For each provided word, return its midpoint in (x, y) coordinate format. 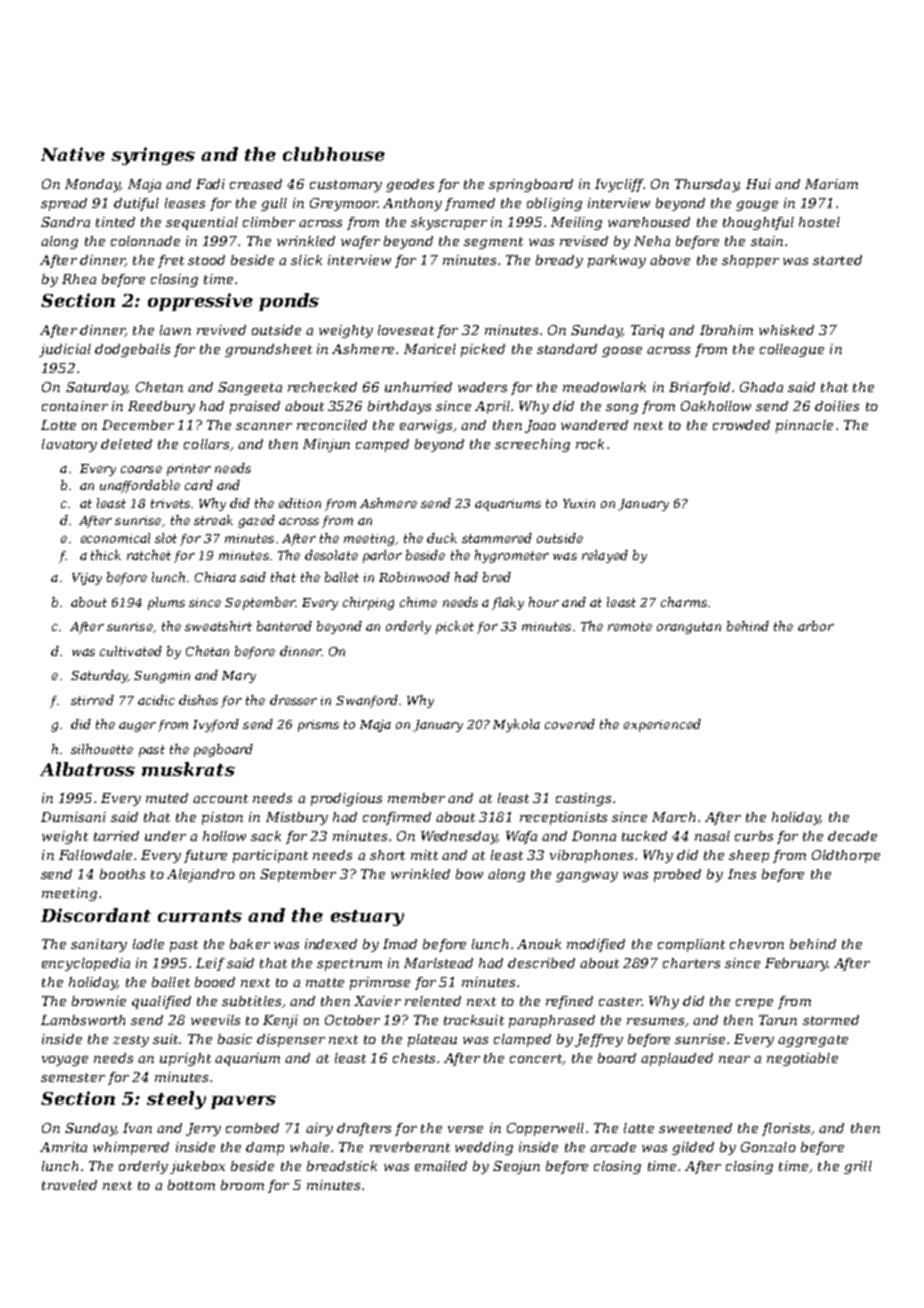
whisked (786, 330)
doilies (837, 406)
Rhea (79, 279)
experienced (662, 725)
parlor (382, 556)
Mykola (516, 725)
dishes (198, 700)
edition (300, 503)
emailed (441, 1166)
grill (858, 1167)
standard (567, 349)
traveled (69, 1185)
